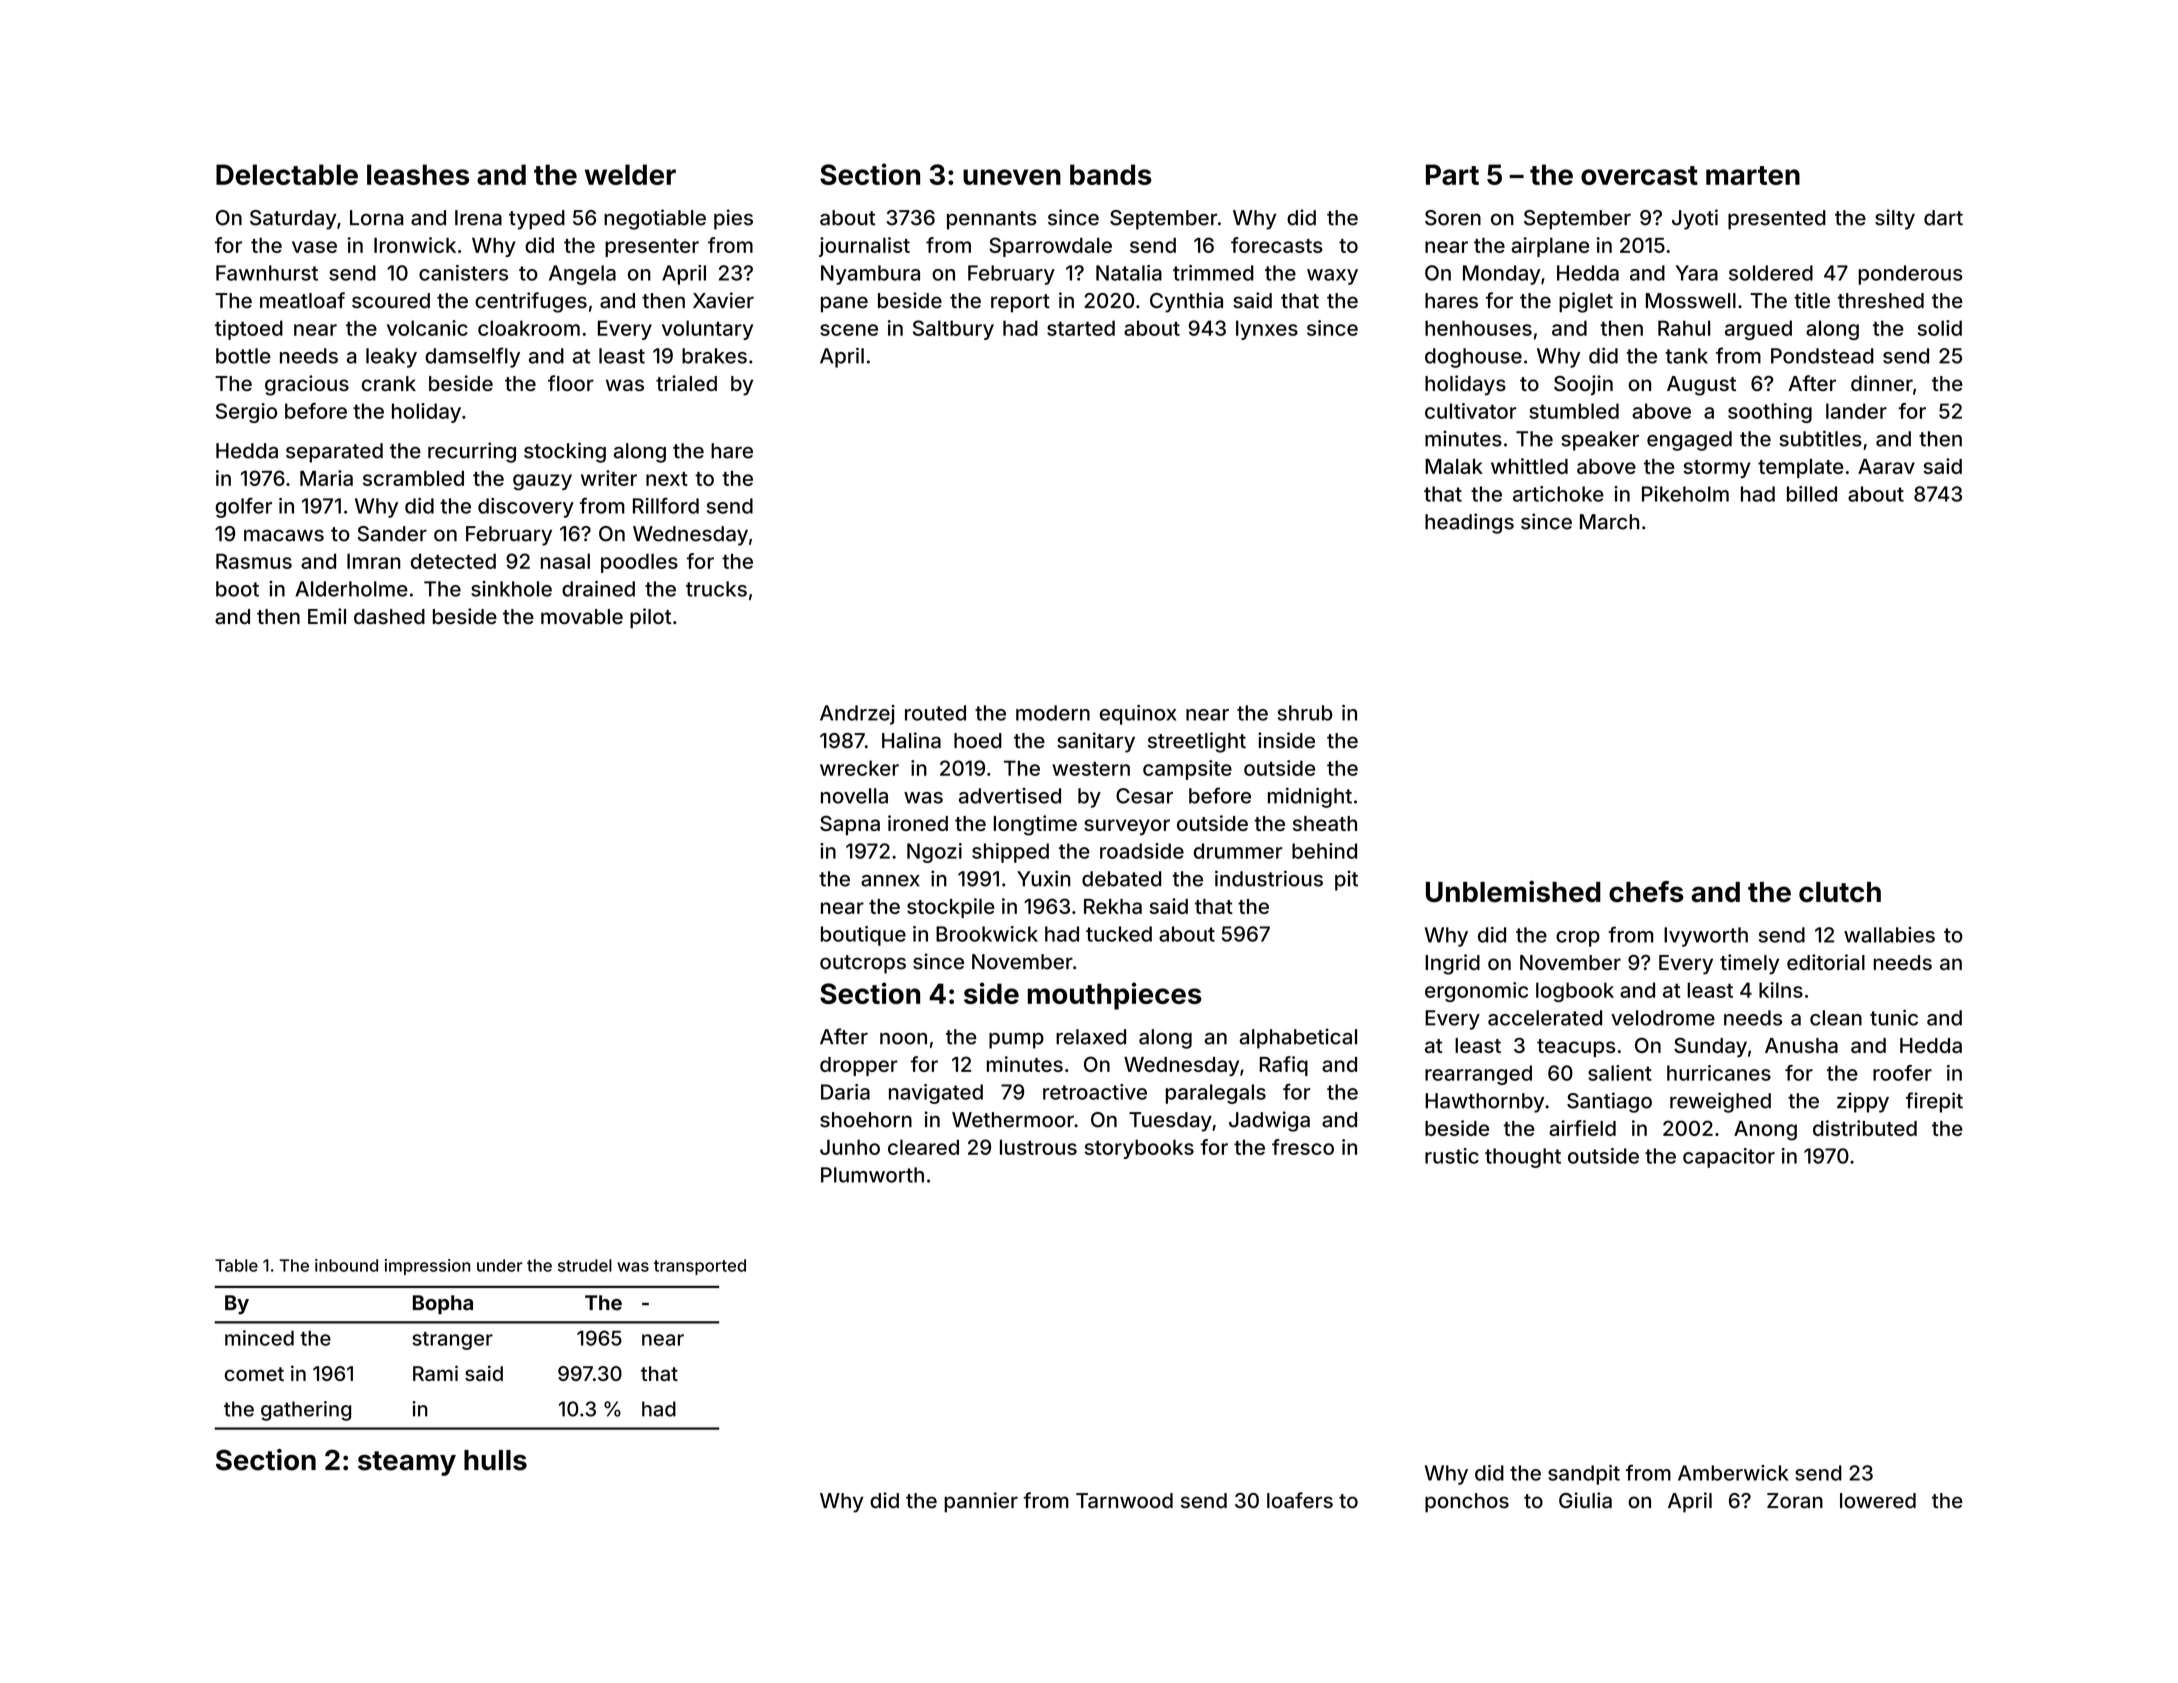  Describe the element at coordinates (1469, 523) in the page. I see `headings` at that location.
